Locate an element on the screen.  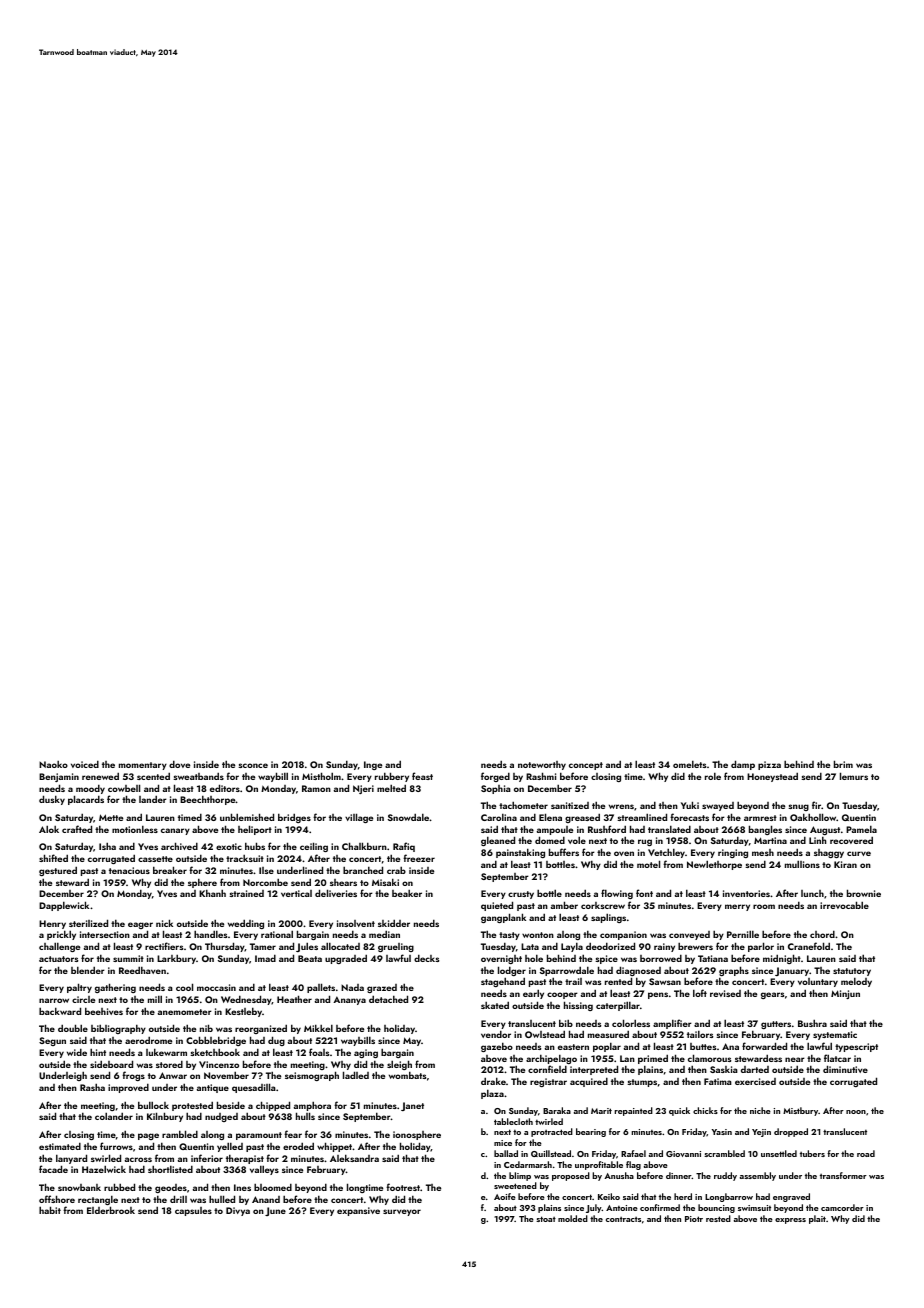
June is located at coordinates (275, 1211).
